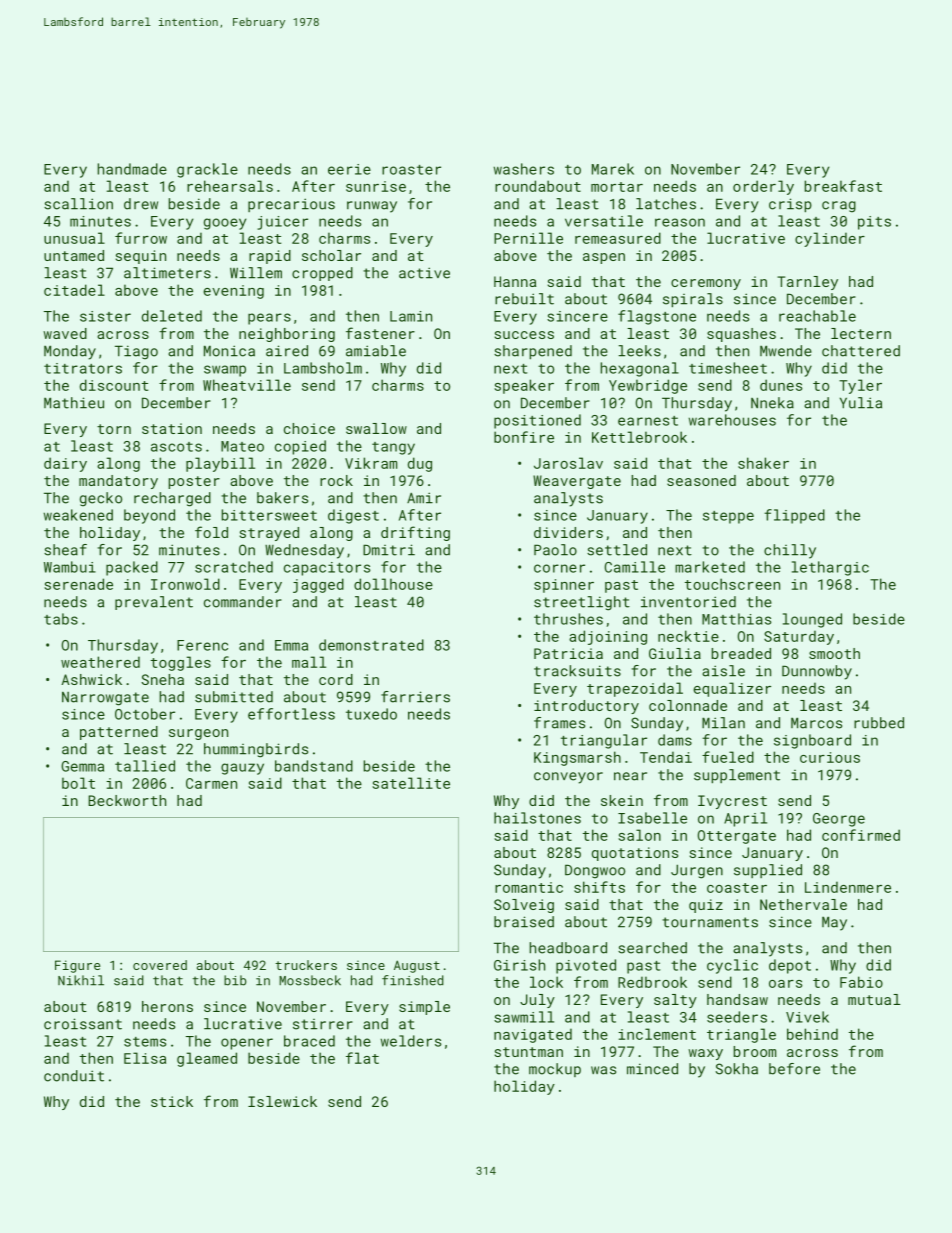  What do you see at coordinates (247, 1044) in the screenshot?
I see `opener` at bounding box center [247, 1044].
